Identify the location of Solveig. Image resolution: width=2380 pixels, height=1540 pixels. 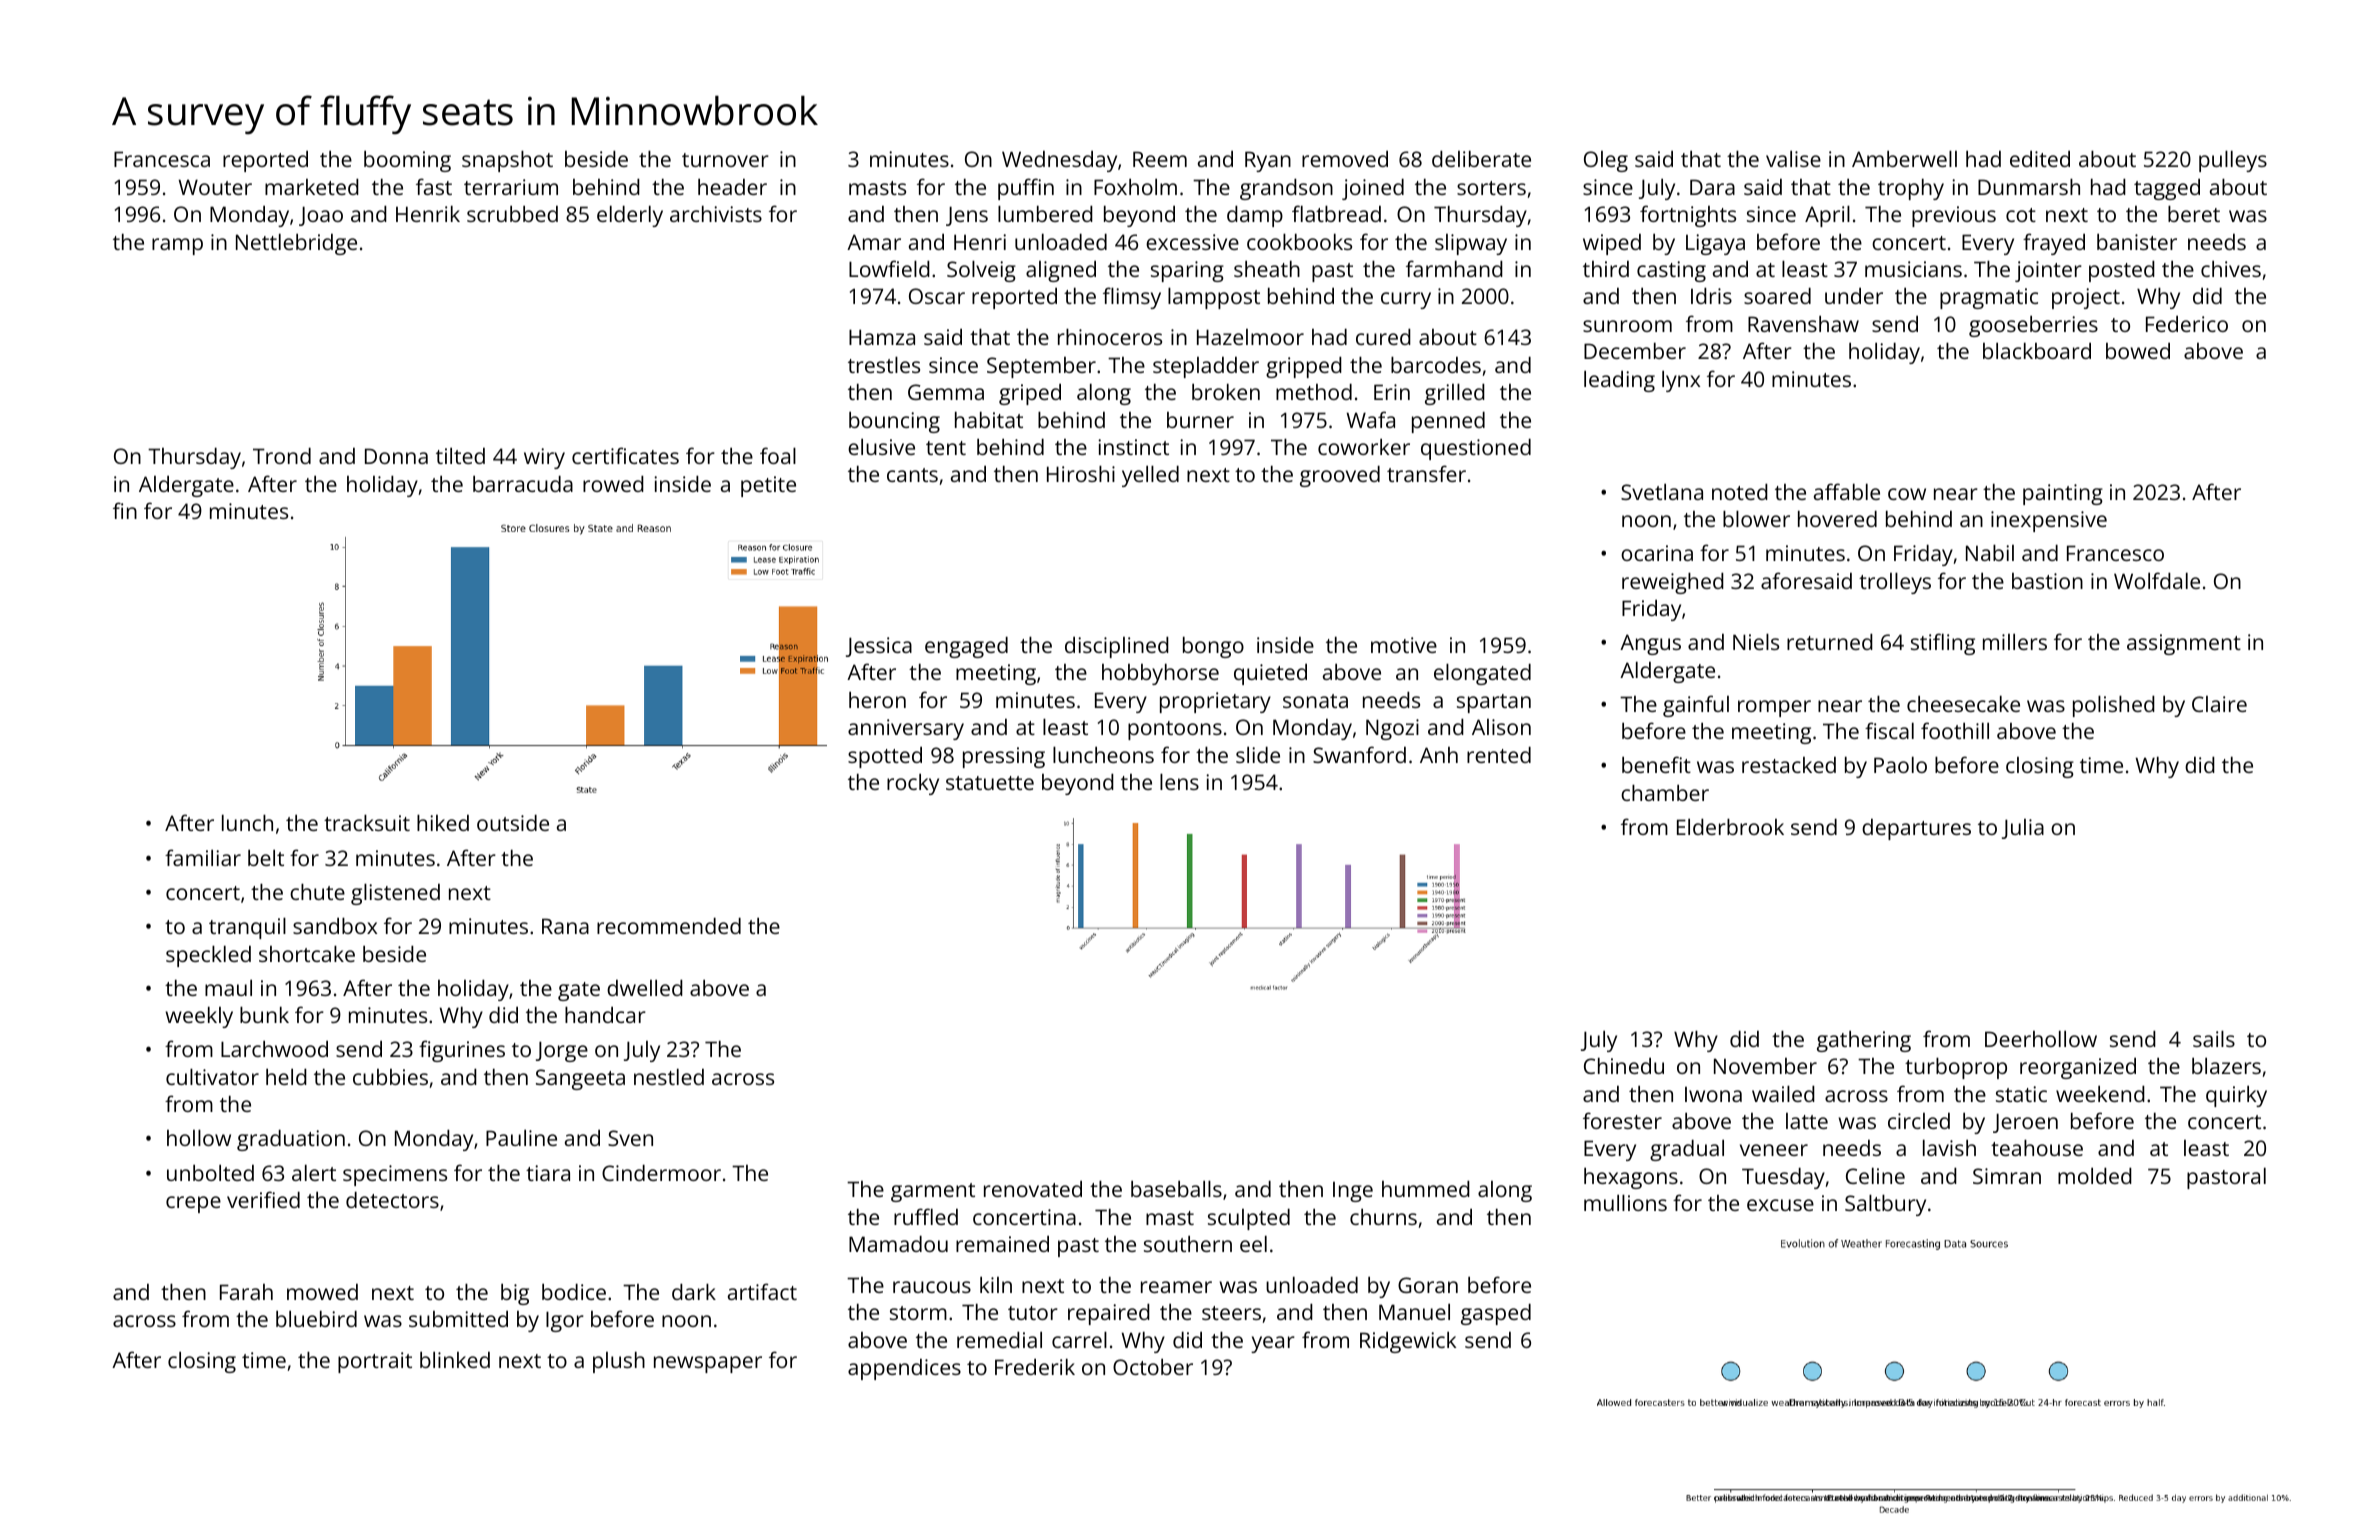
(981, 271).
